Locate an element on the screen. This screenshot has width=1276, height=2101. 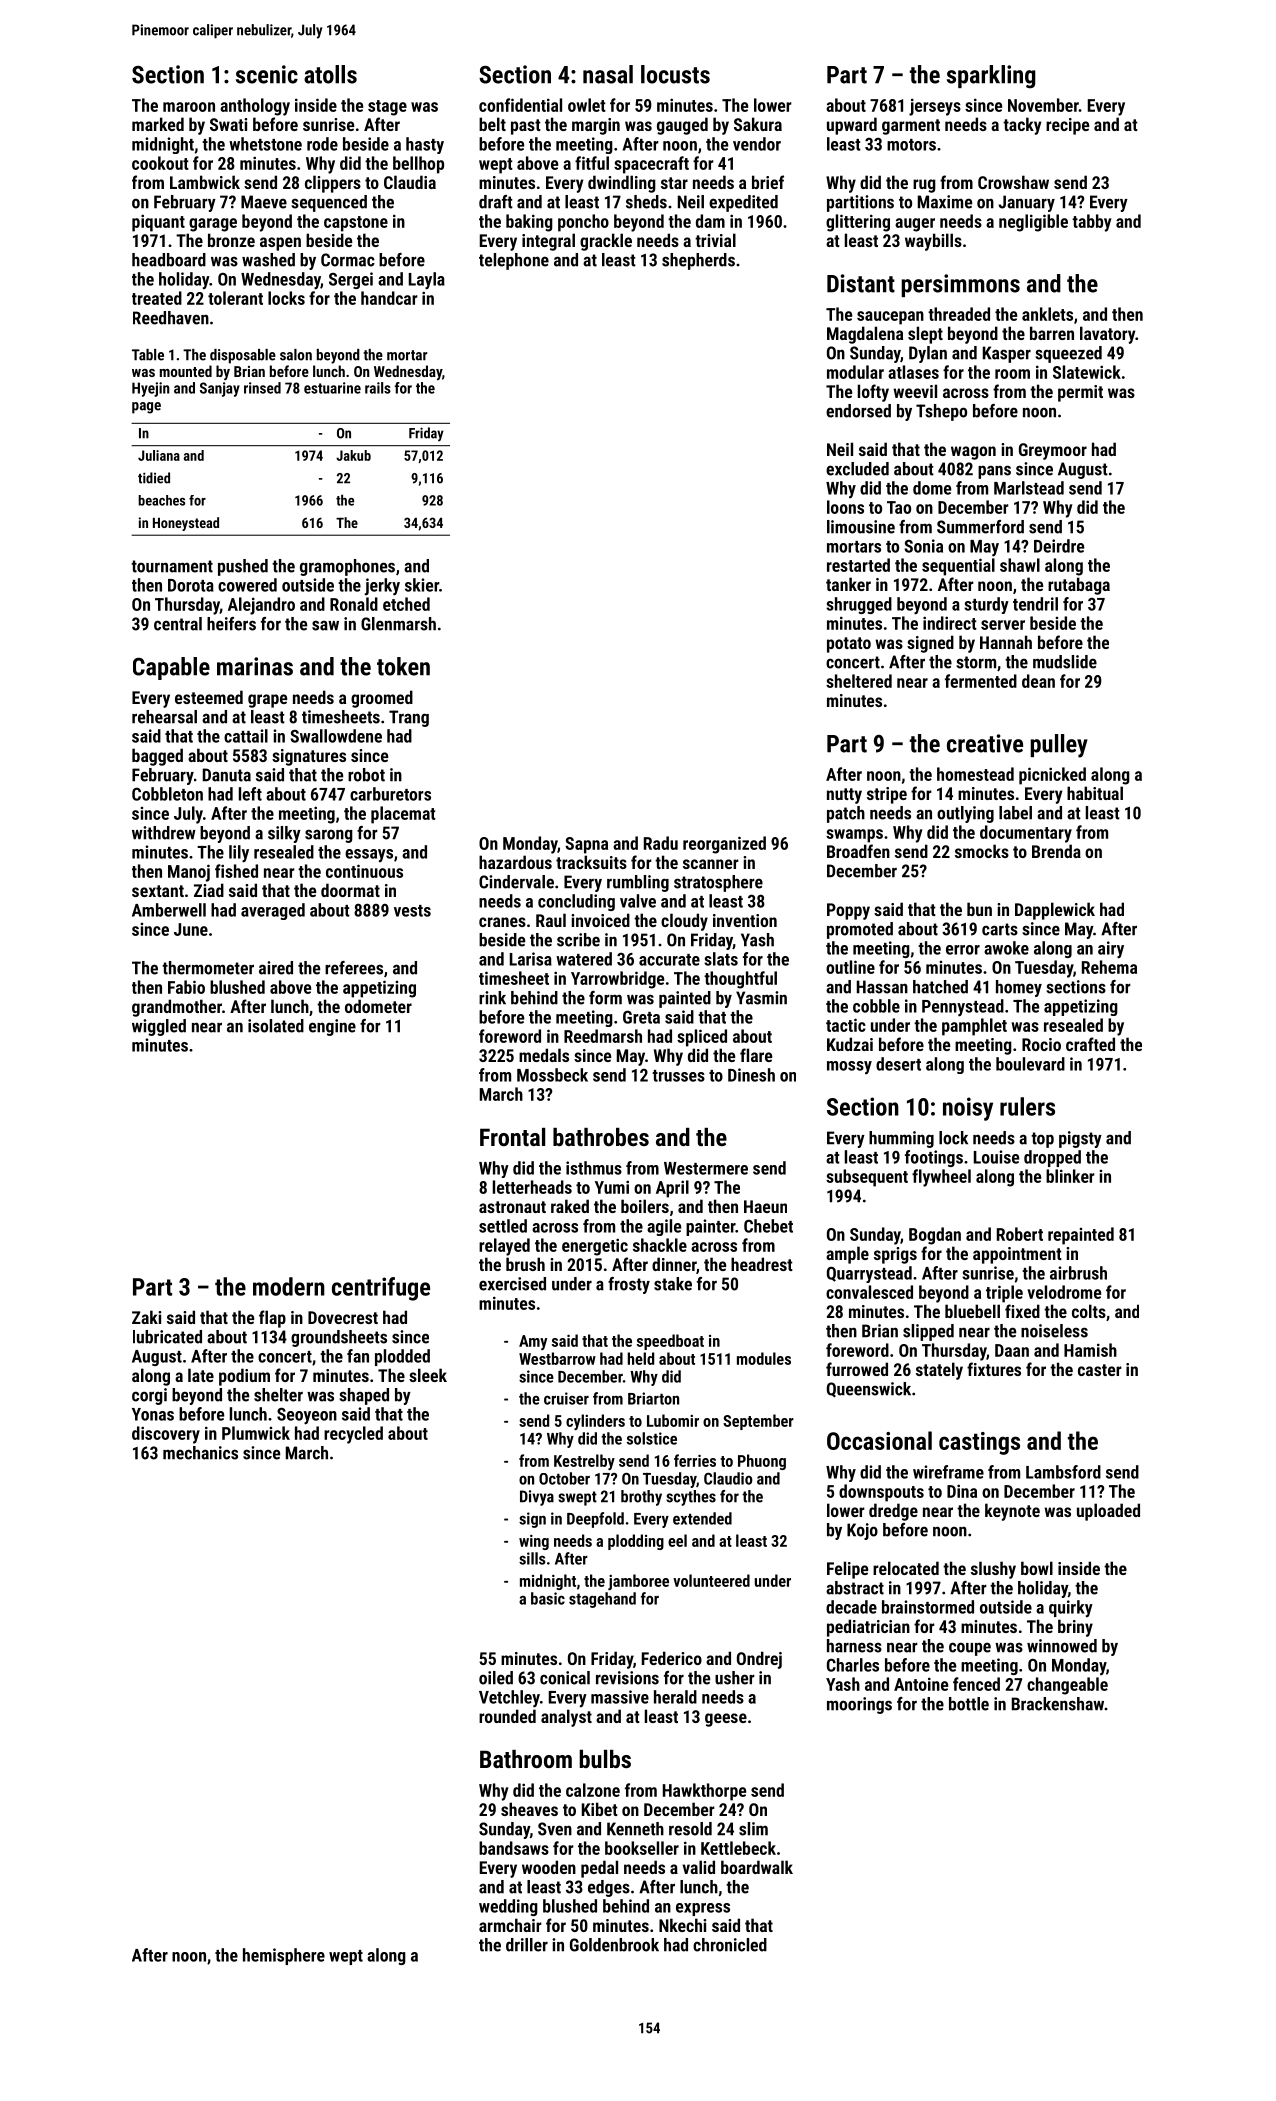
atolls is located at coordinates (330, 74).
